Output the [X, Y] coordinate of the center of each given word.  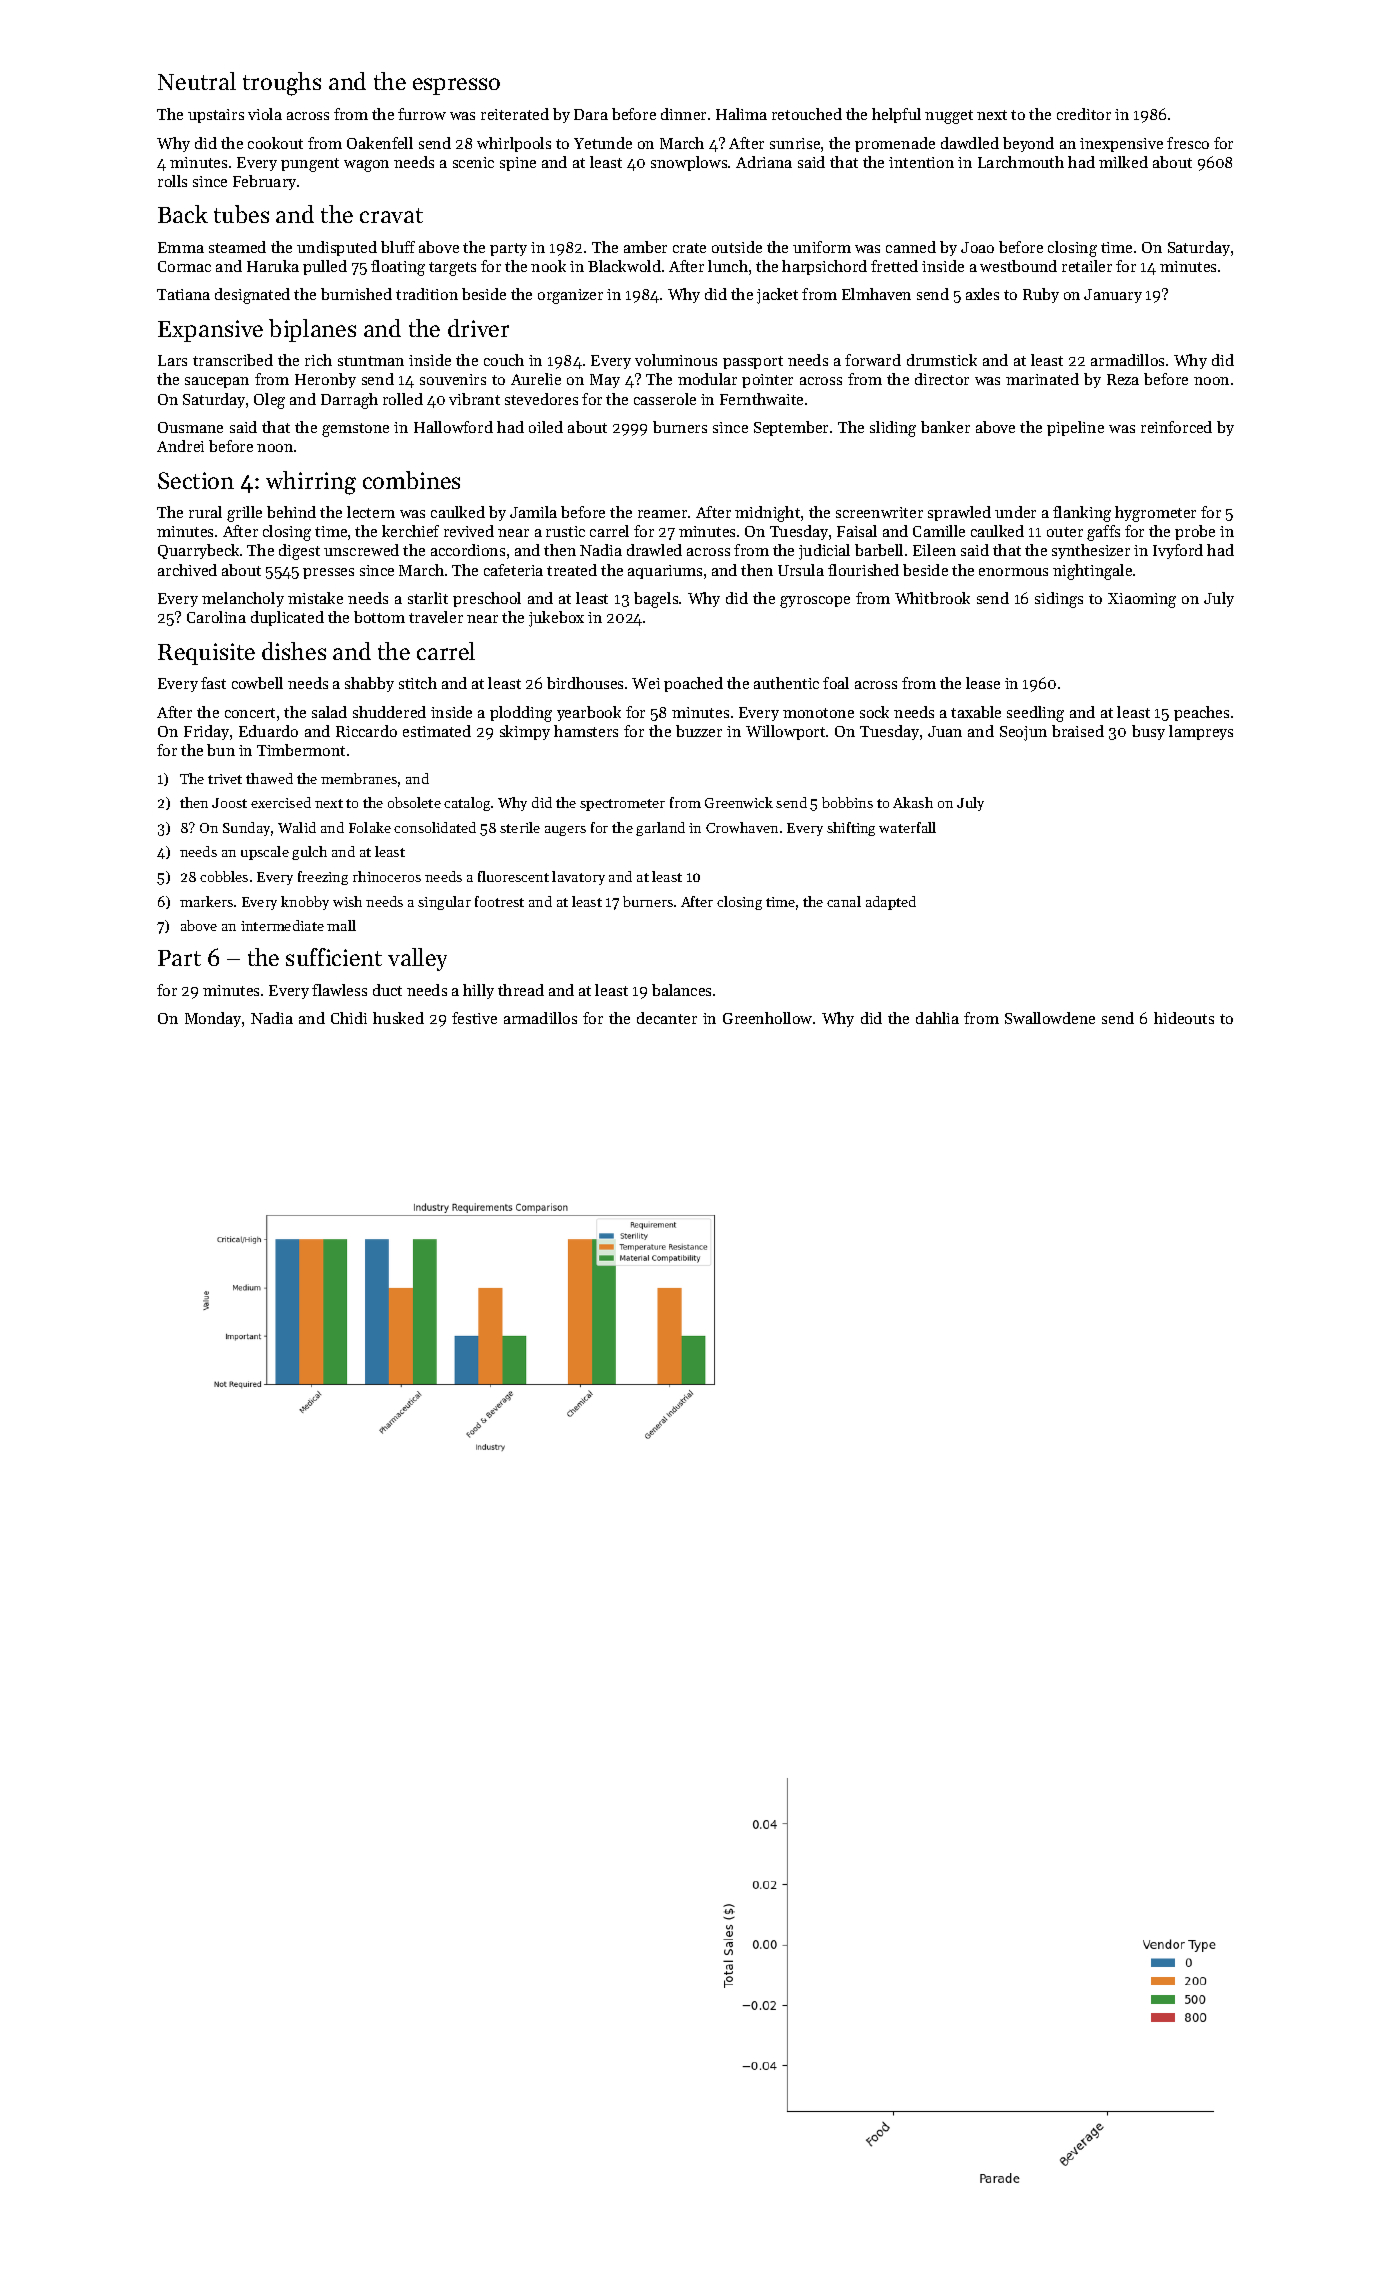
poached [693, 684]
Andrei [180, 446]
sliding [893, 429]
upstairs [216, 116]
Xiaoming [1142, 600]
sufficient [334, 957]
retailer [1087, 266]
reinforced [1176, 427]
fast [213, 683]
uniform [822, 247]
